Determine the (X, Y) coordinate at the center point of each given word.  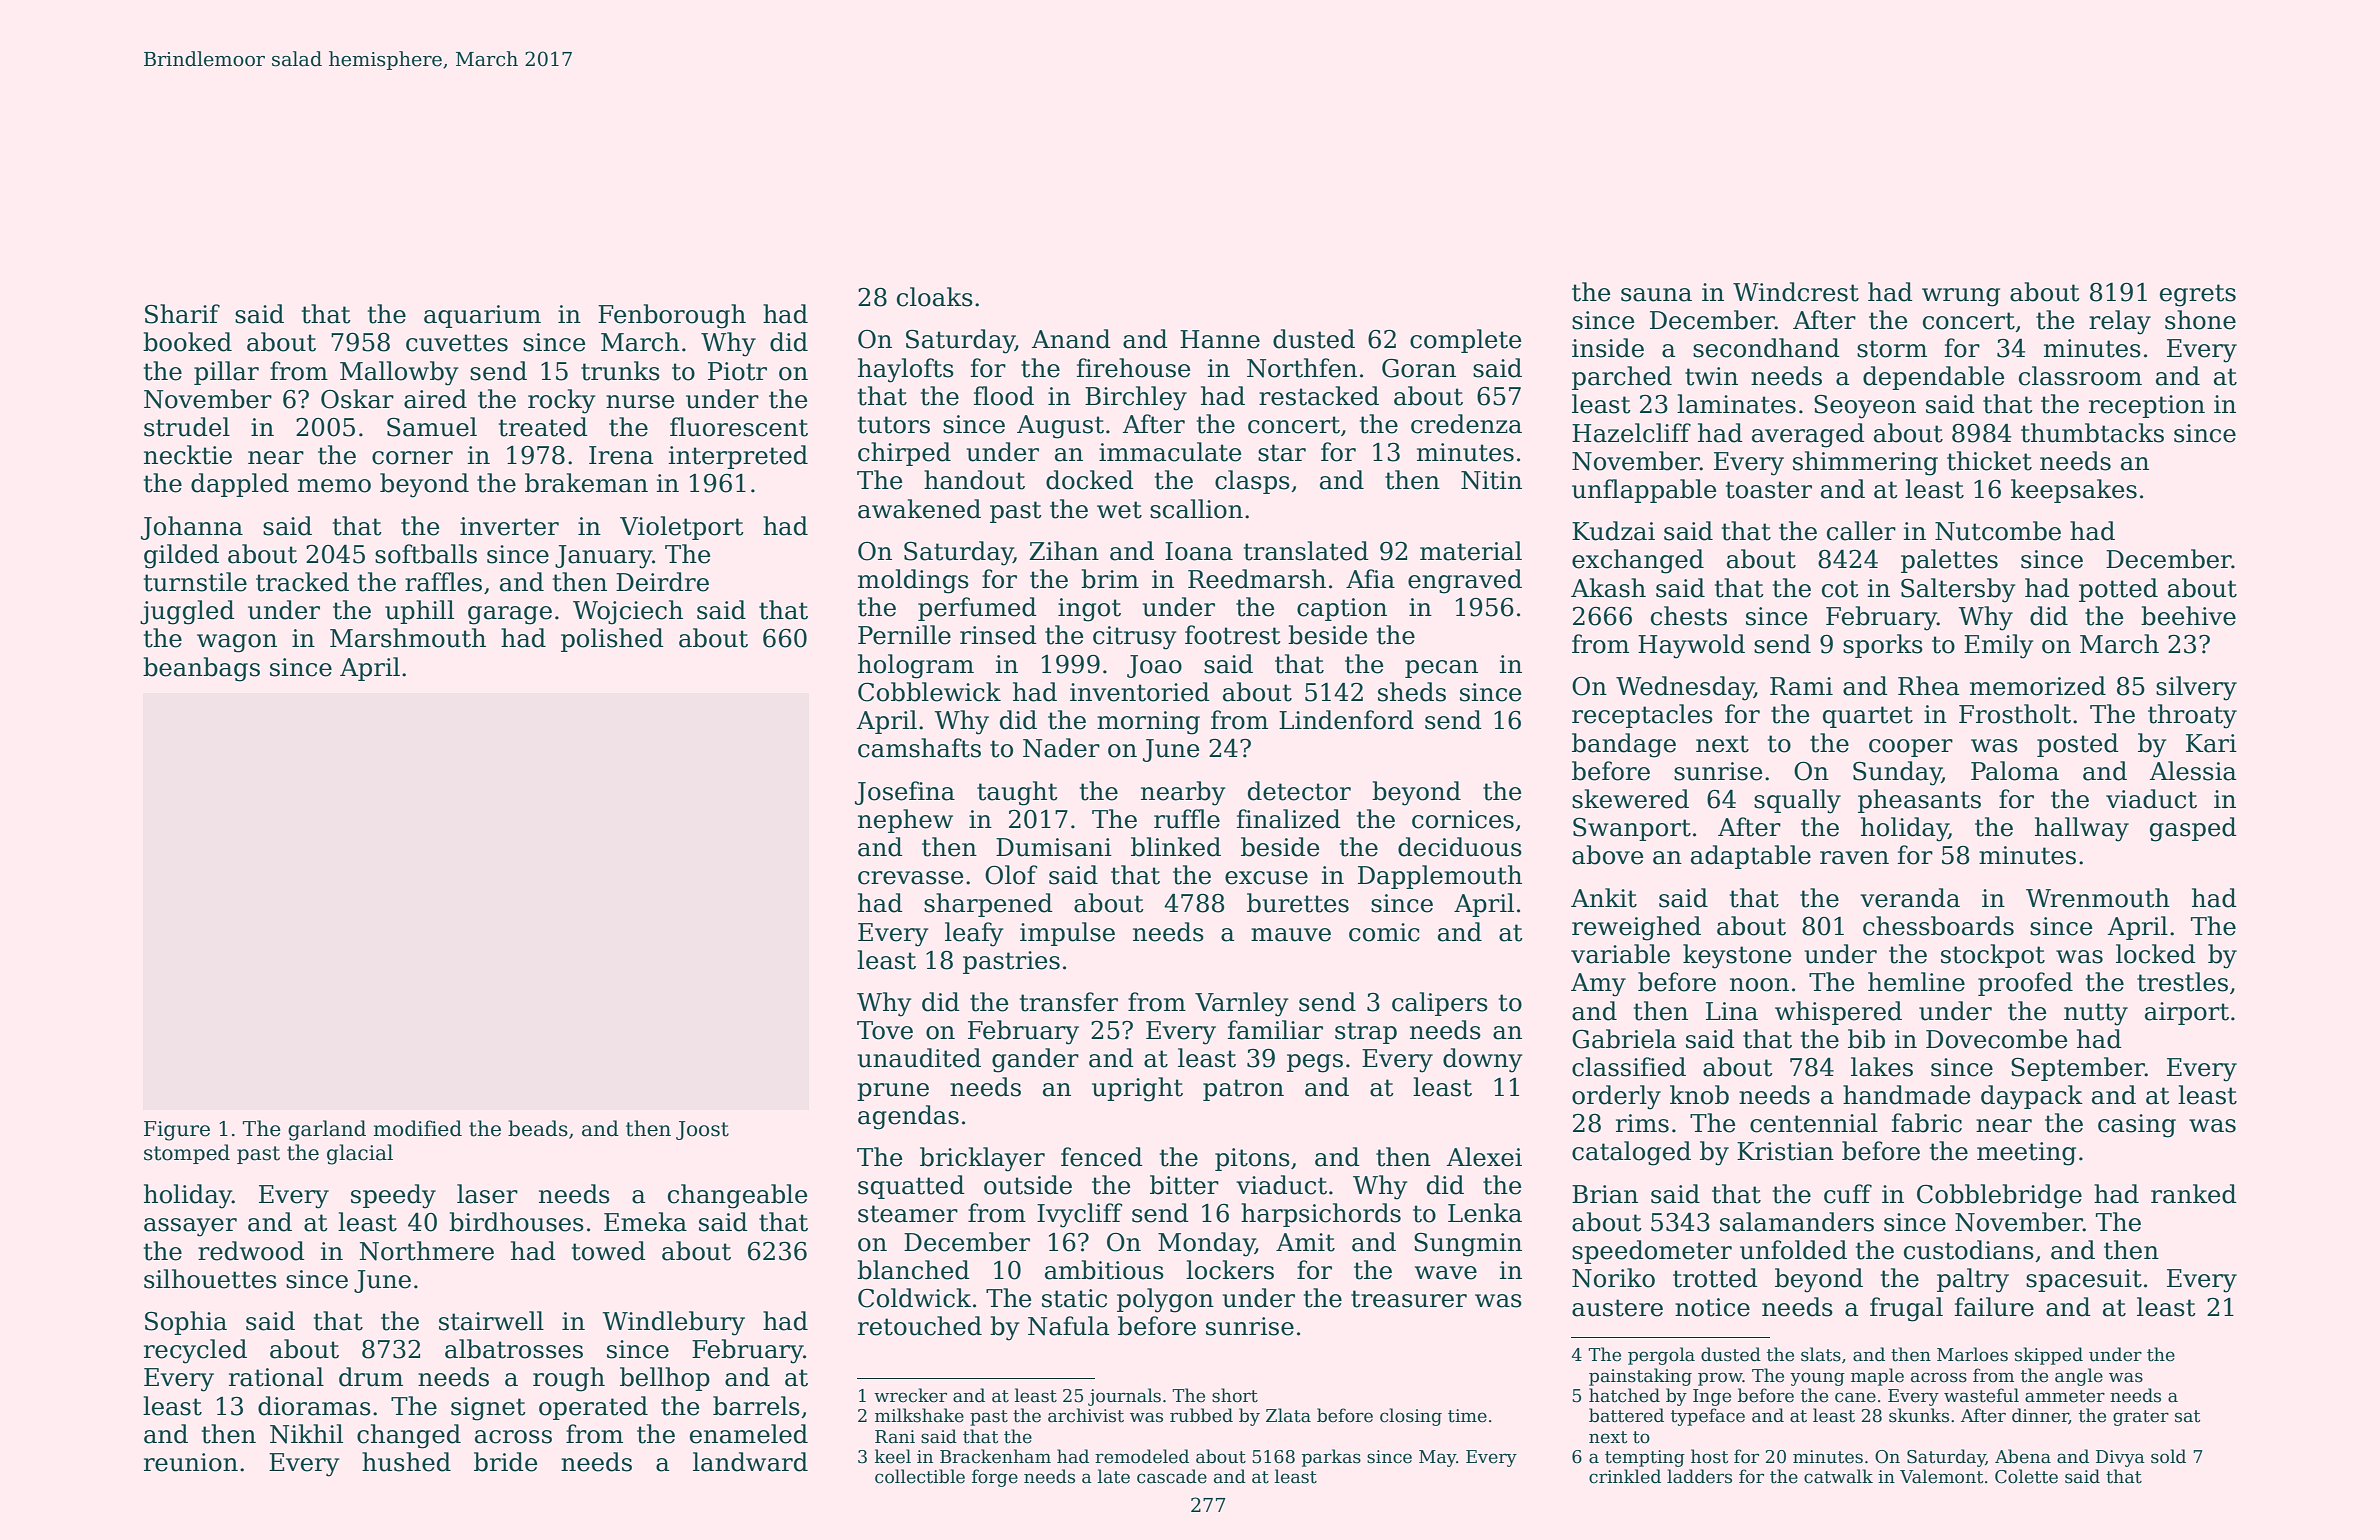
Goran (1419, 368)
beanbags (201, 669)
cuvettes (457, 343)
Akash (1608, 588)
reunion (191, 1462)
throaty (2192, 716)
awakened (919, 509)
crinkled (1625, 1476)
